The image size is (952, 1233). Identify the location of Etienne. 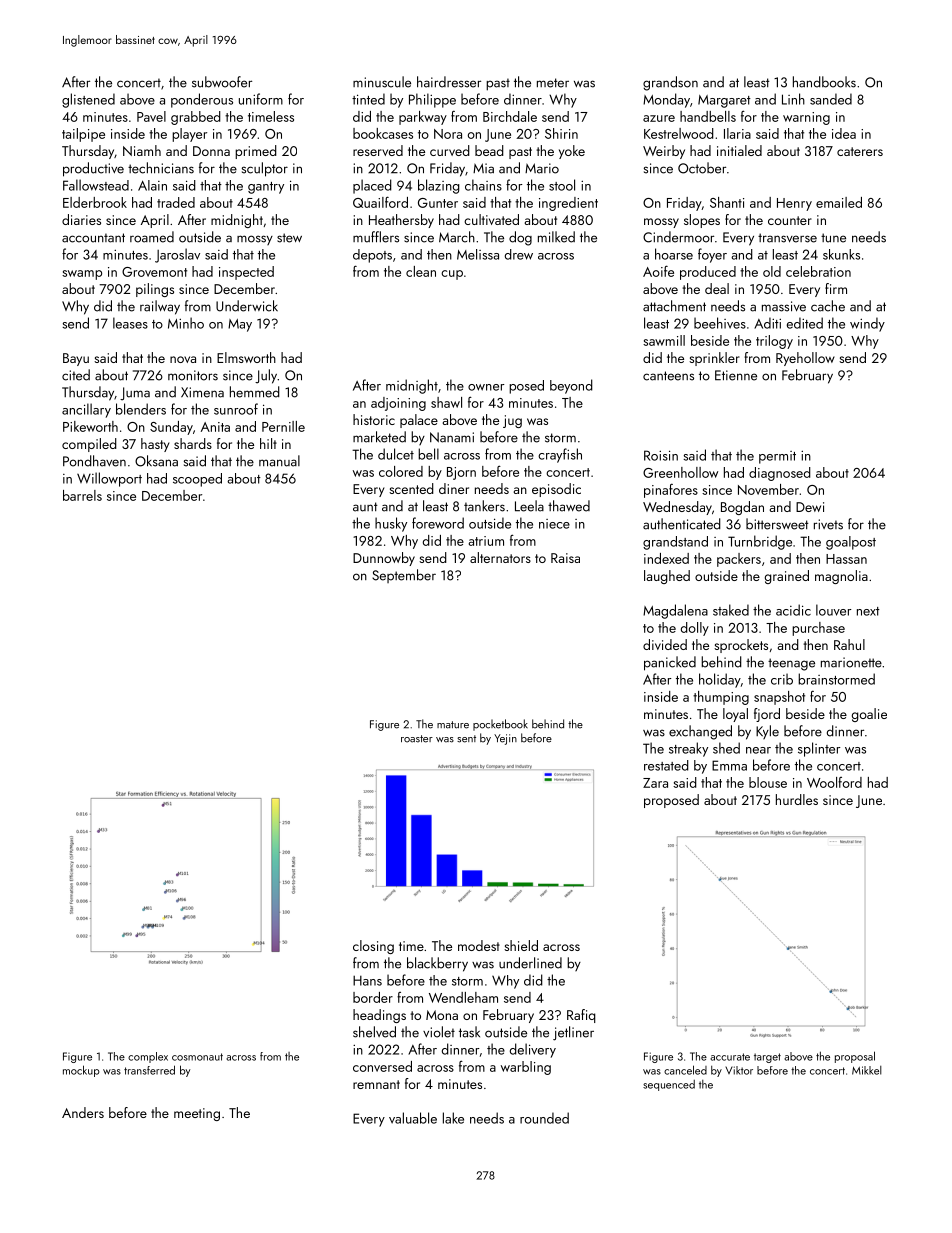
(736, 375).
